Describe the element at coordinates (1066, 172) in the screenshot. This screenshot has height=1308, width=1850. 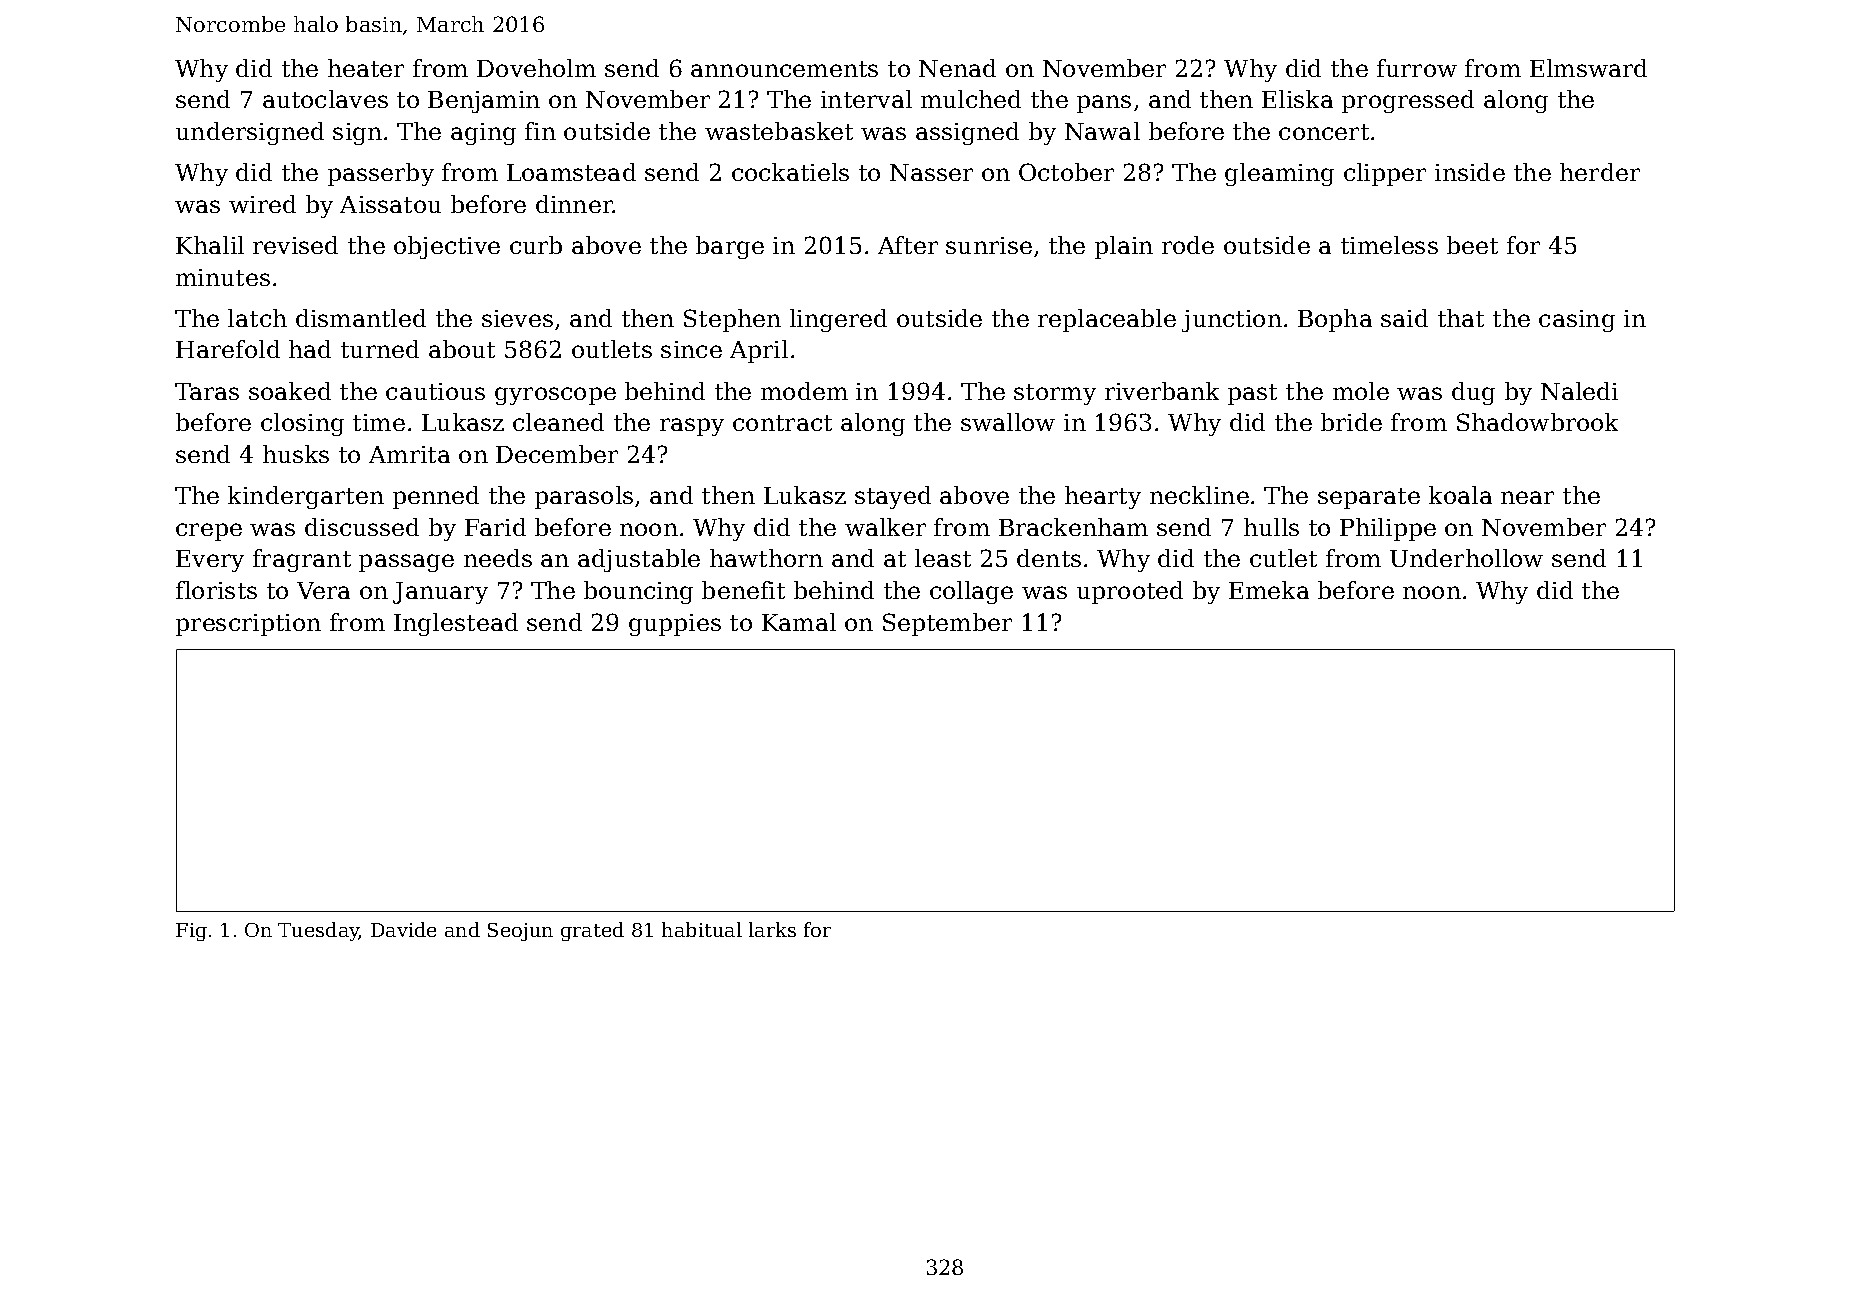
I see `October` at that location.
